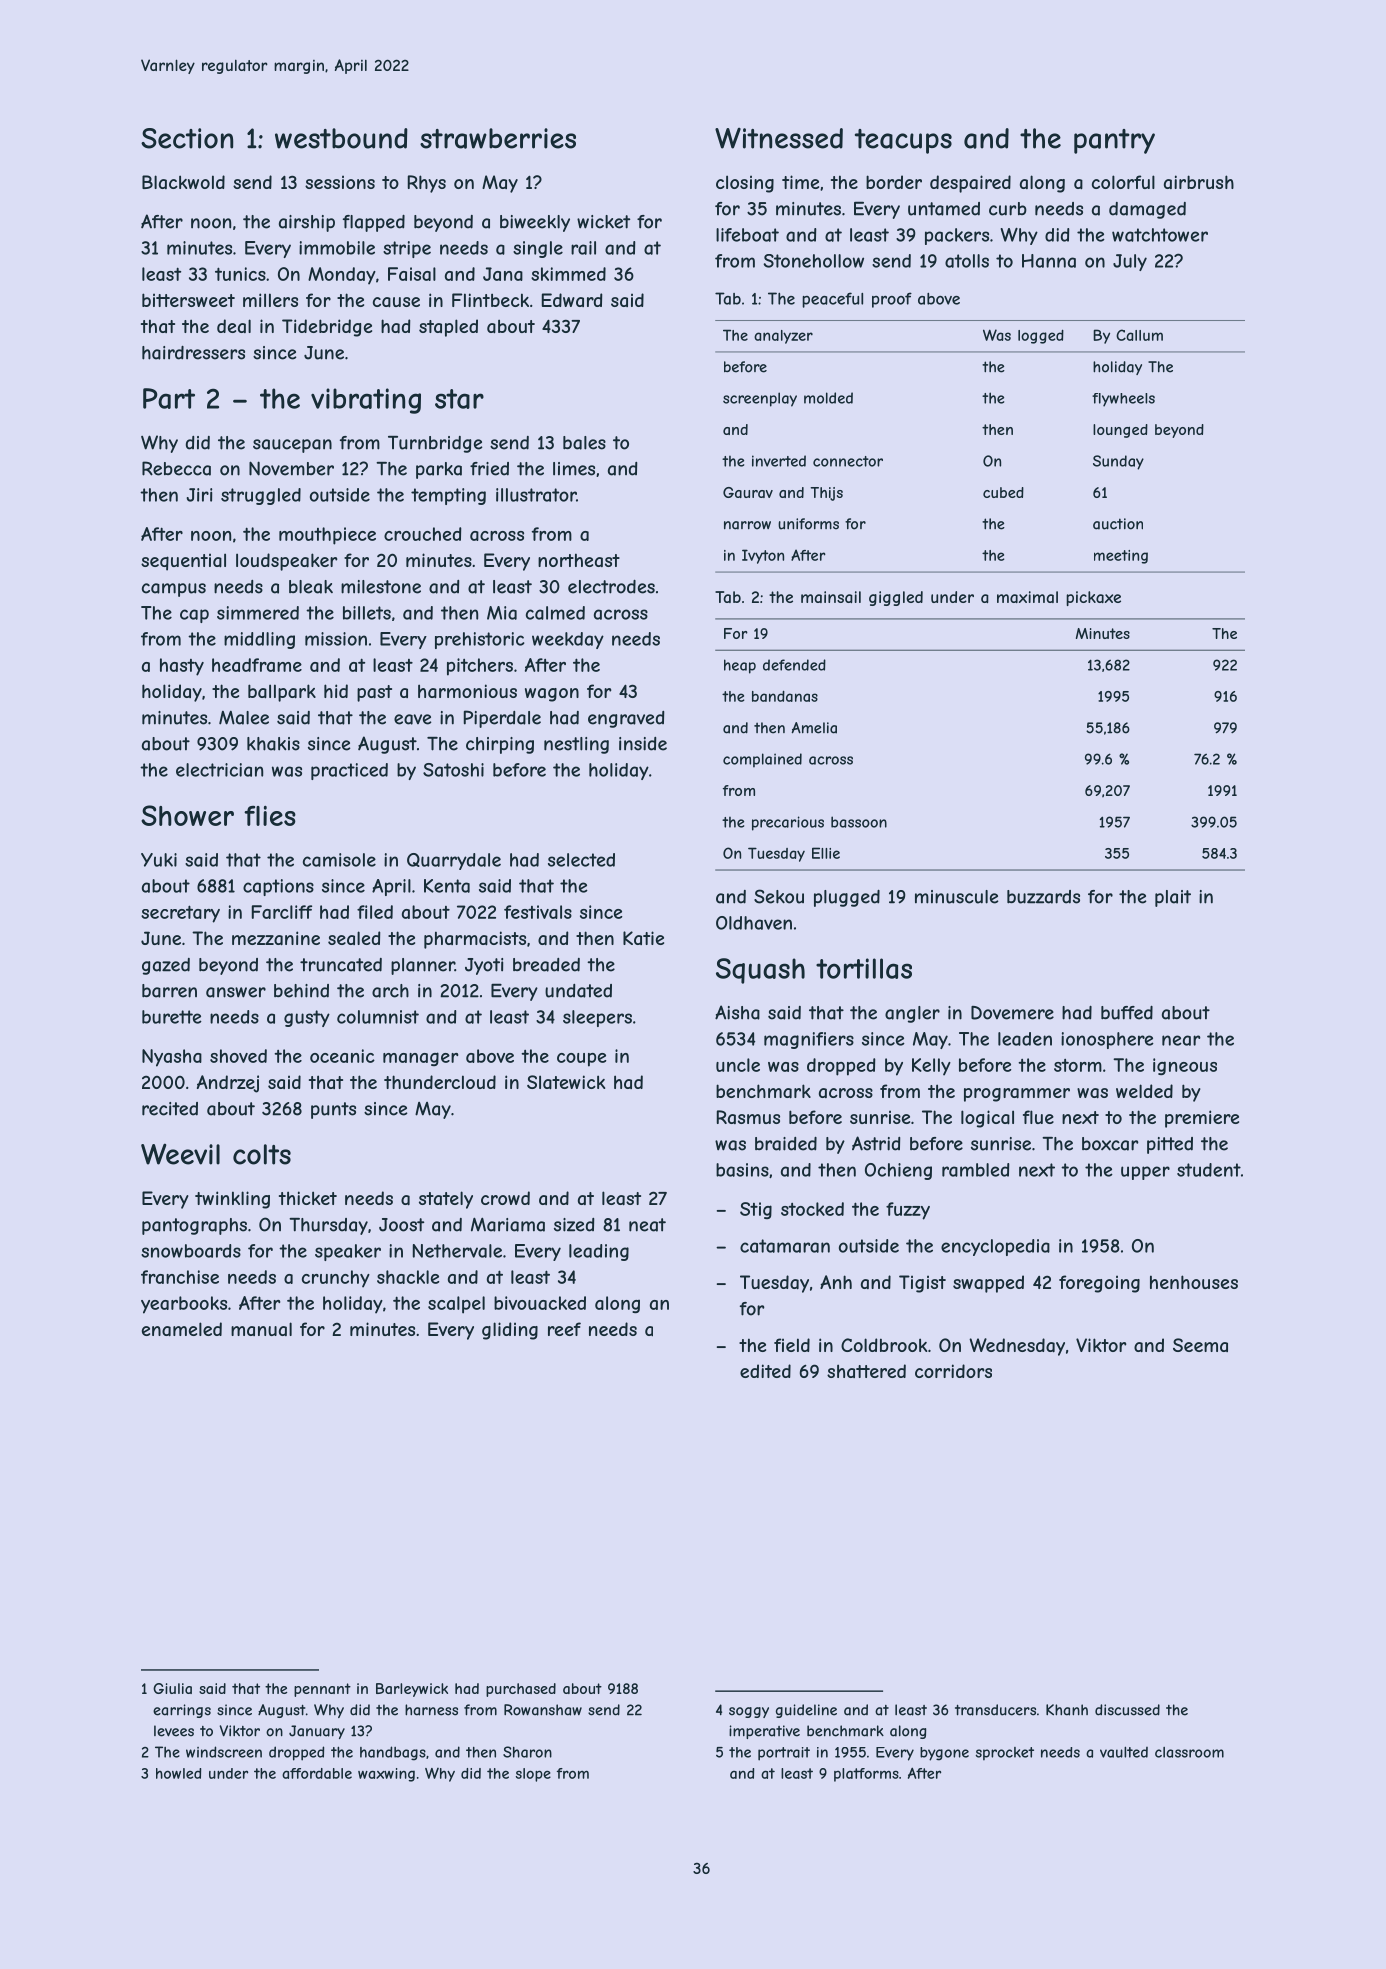 The image size is (1386, 1969). Describe the element at coordinates (1012, 1013) in the image. I see `Dovemere` at that location.
